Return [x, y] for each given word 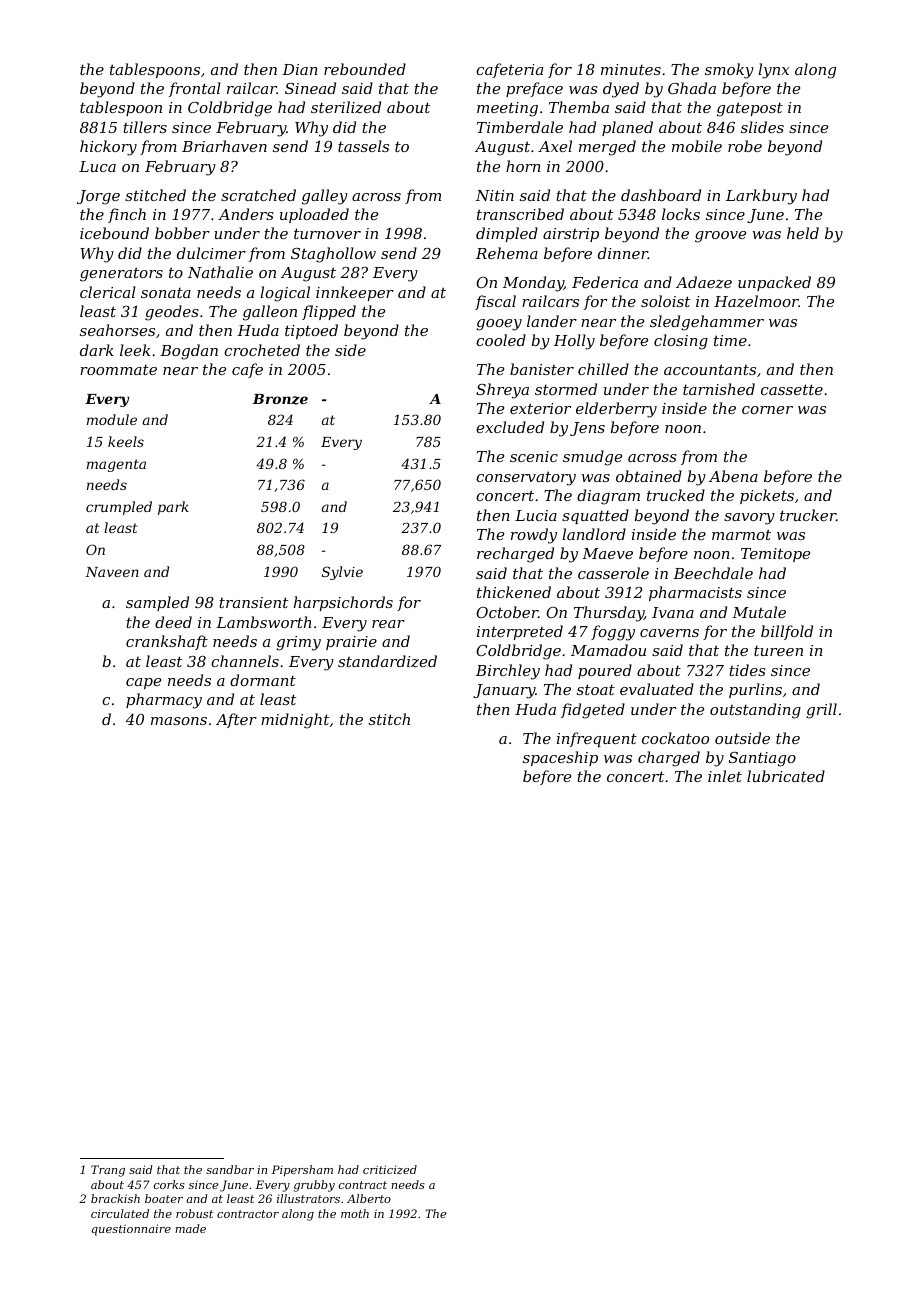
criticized [390, 1169]
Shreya [502, 391]
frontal [195, 89]
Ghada [692, 88]
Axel [555, 146]
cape [143, 683]
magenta [116, 465]
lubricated [786, 776]
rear [388, 624]
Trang [108, 1171]
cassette [792, 389]
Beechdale [713, 573]
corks [169, 1184]
